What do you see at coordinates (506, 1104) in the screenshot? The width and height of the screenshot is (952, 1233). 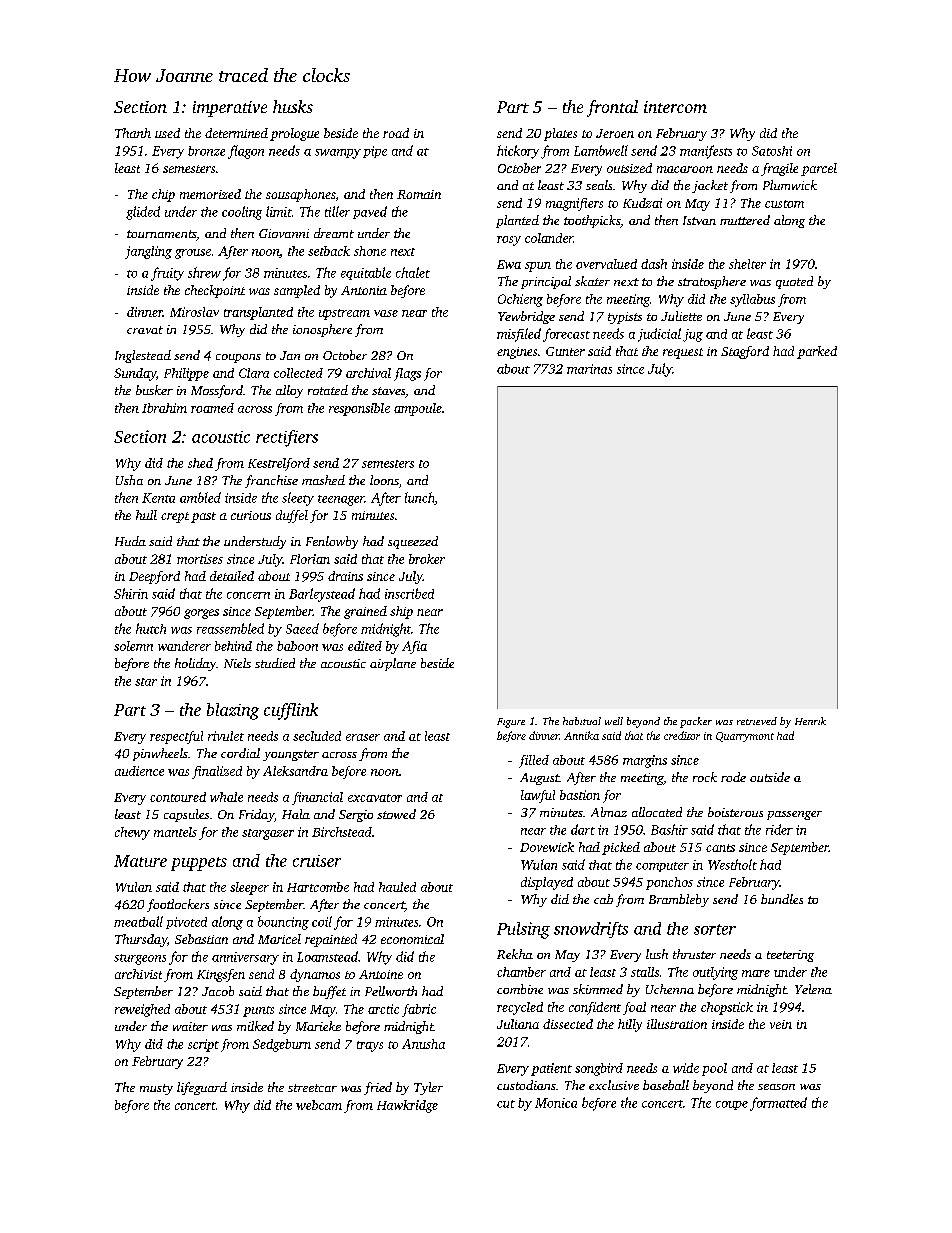 I see `cut` at bounding box center [506, 1104].
